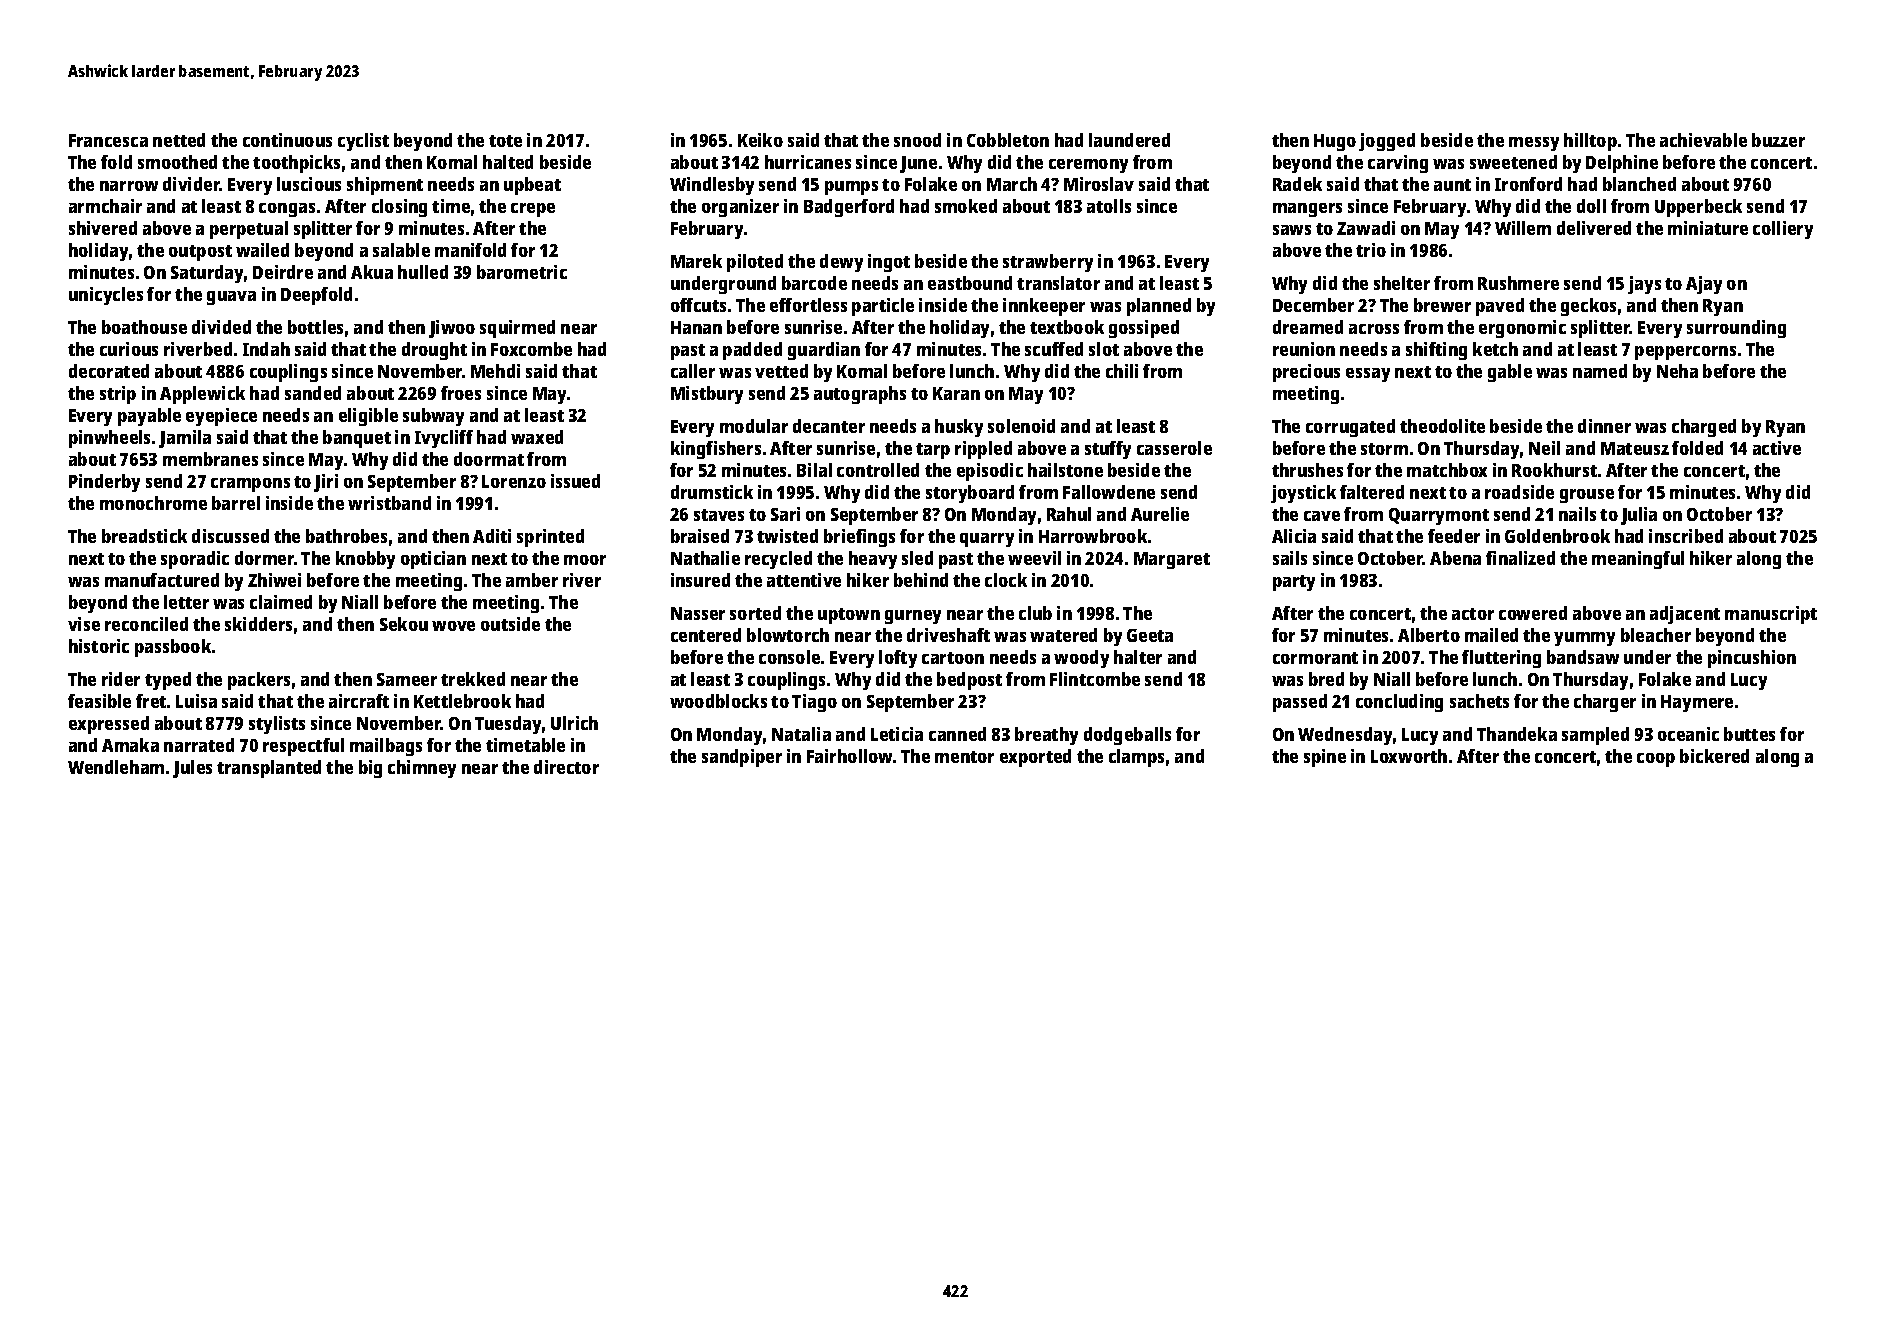 Image resolution: width=1887 pixels, height=1334 pixels. I want to click on Cobbleton, so click(1008, 140).
